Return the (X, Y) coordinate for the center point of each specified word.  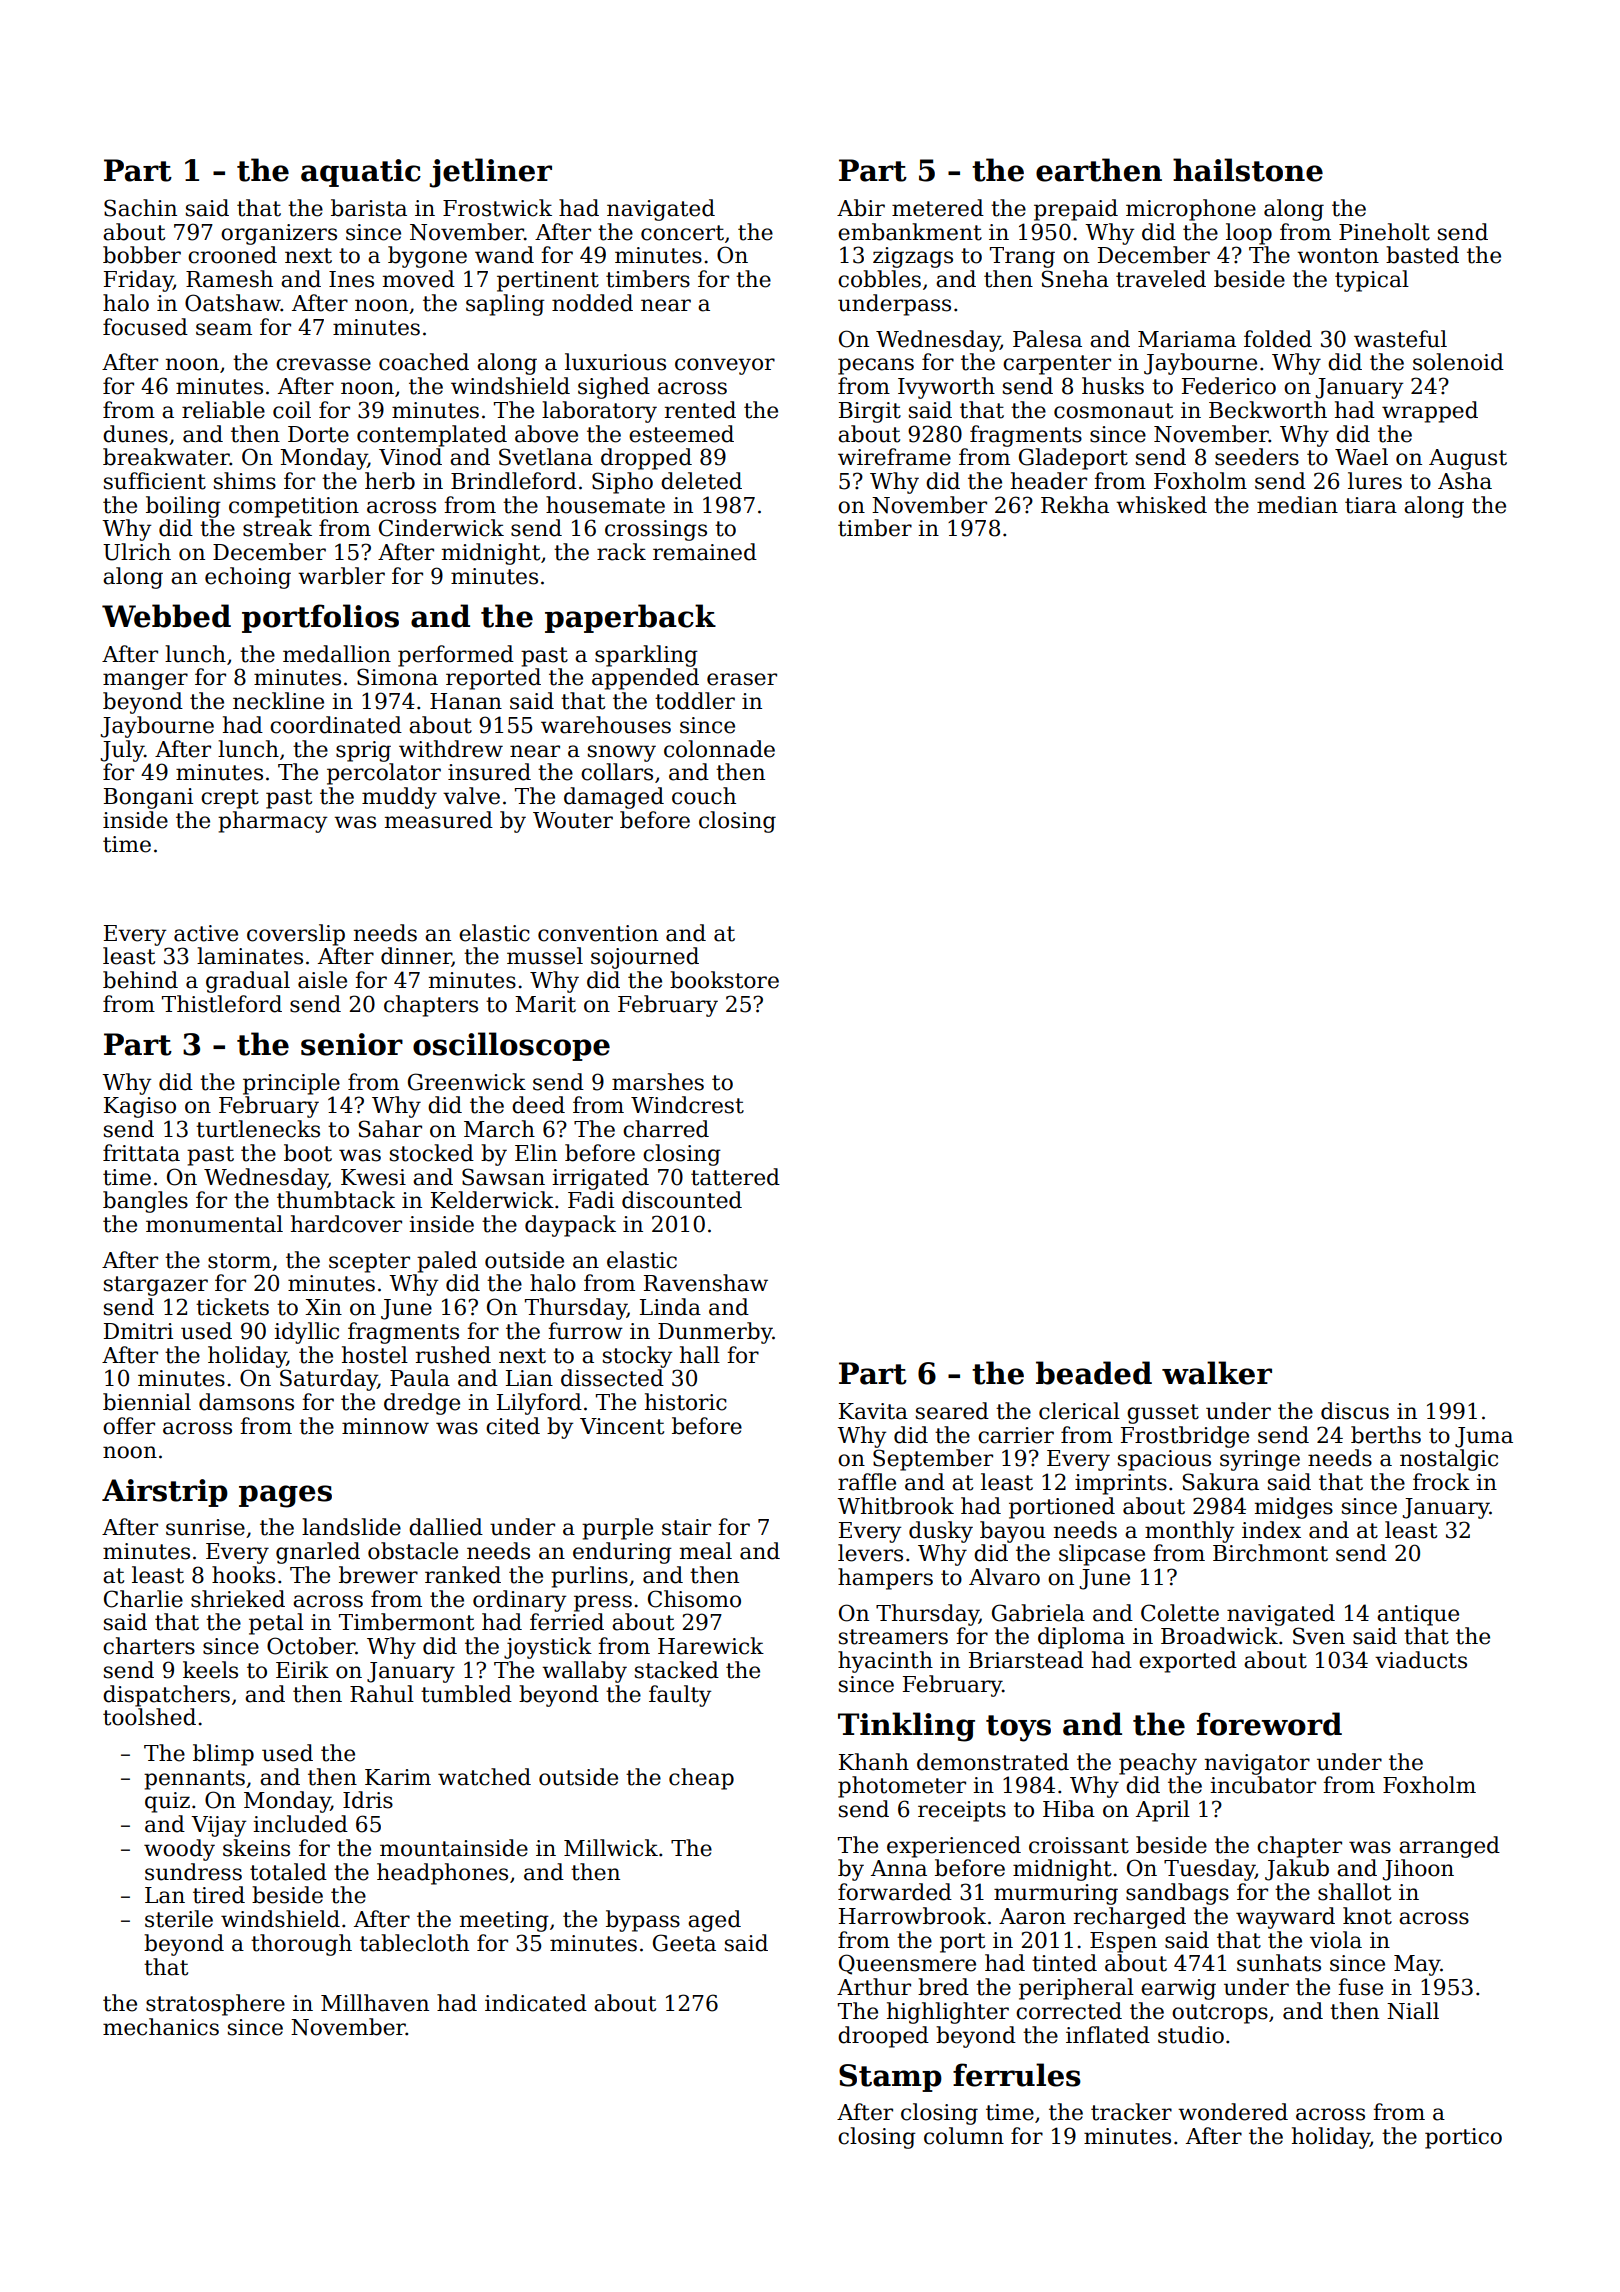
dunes (135, 434)
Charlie (143, 1599)
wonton (1338, 256)
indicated (536, 2003)
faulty (680, 1696)
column (964, 2136)
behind (140, 980)
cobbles (879, 279)
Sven (1319, 1636)
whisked (1161, 505)
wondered (1233, 2112)
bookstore (724, 980)
